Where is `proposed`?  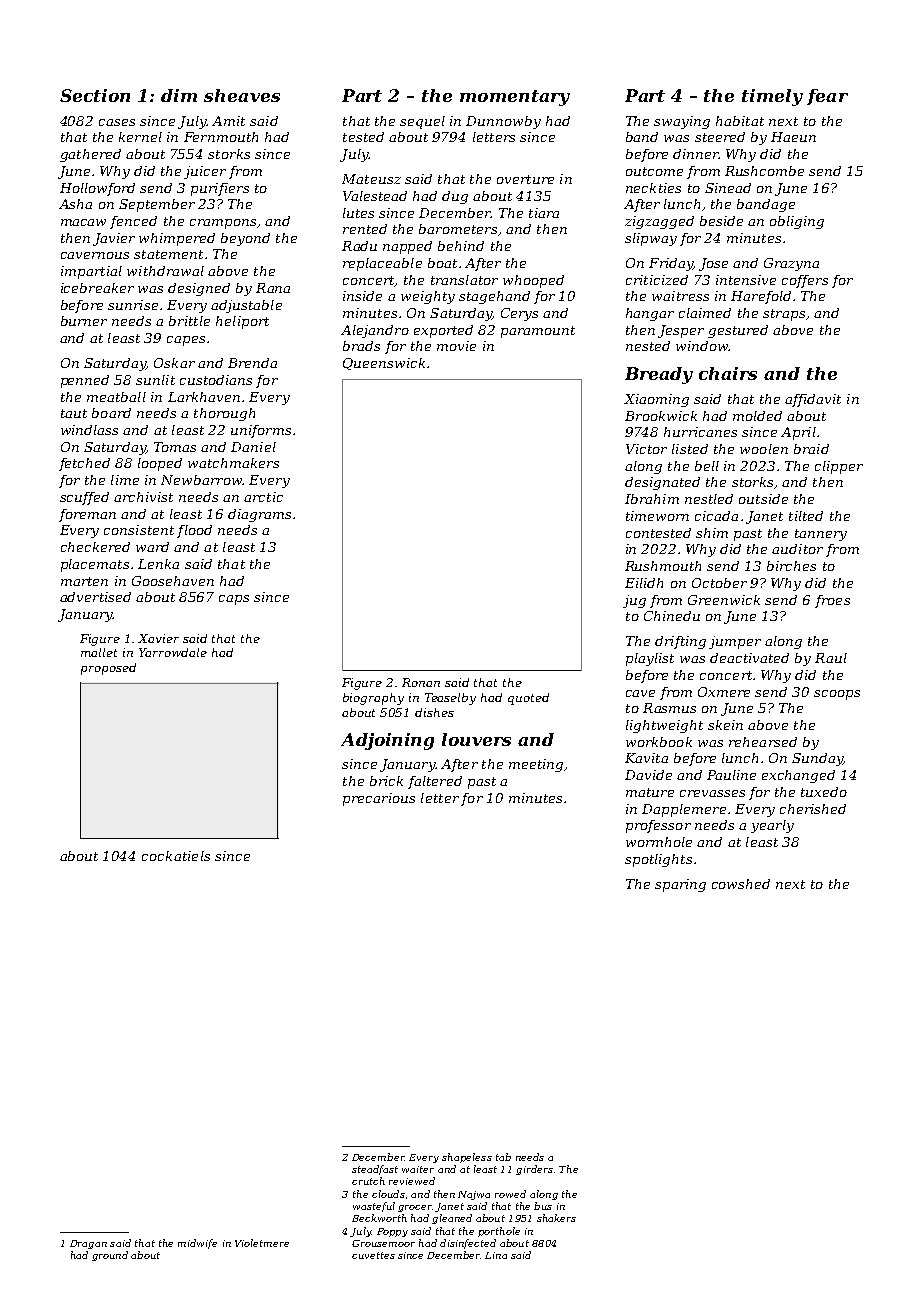 proposed is located at coordinates (108, 669).
